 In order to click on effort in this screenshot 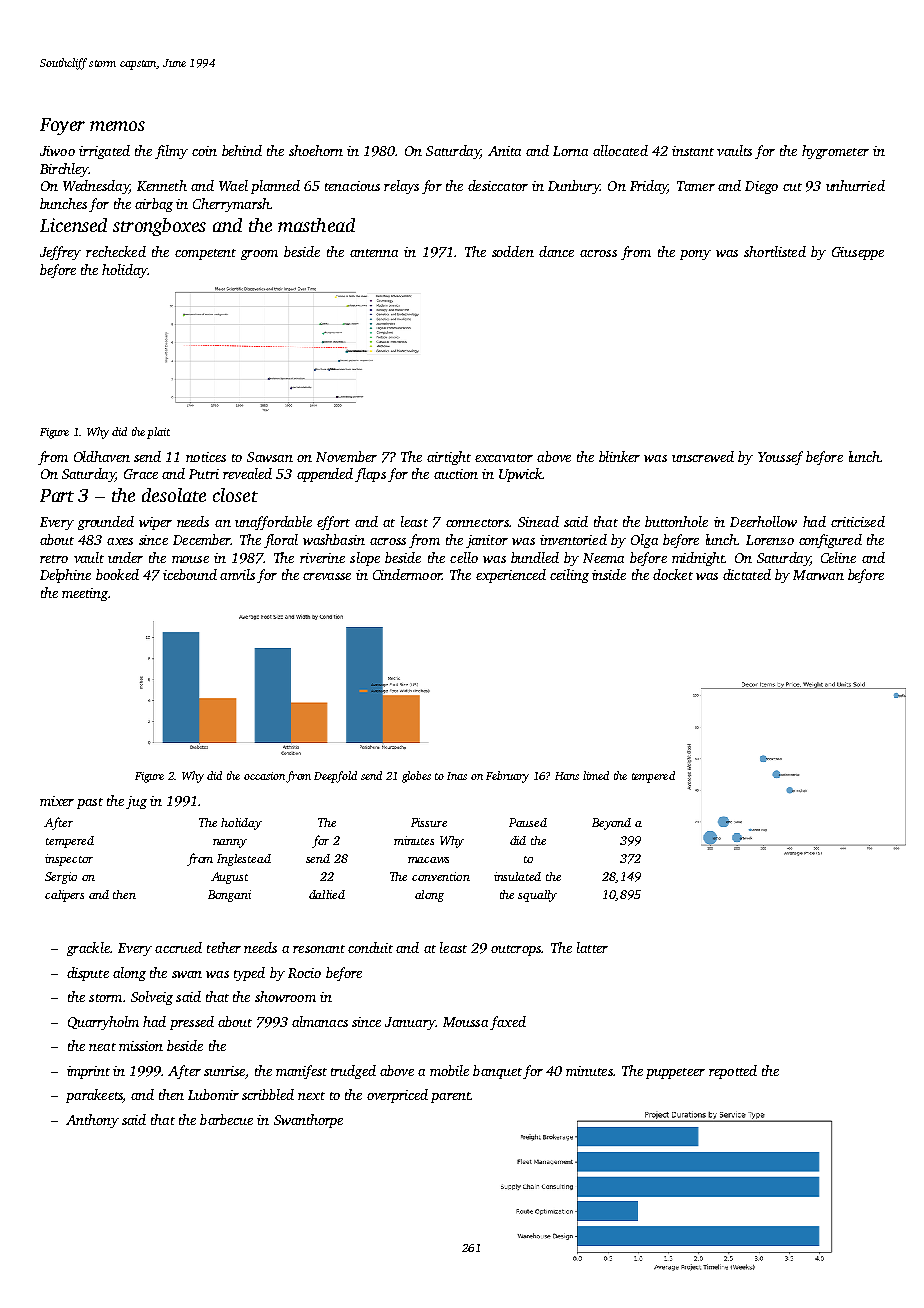, I will do `click(333, 523)`.
